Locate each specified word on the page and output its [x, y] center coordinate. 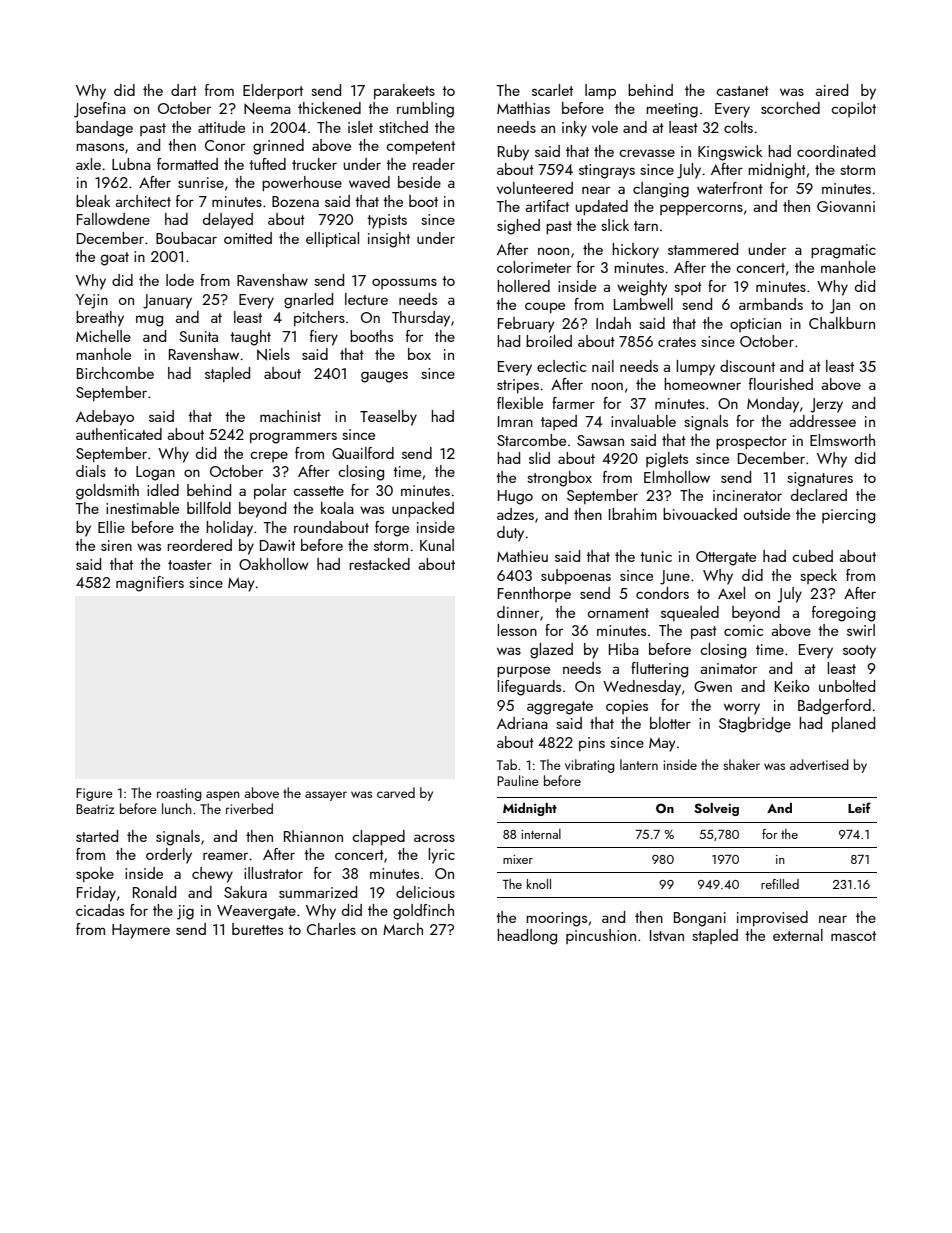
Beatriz [95, 809]
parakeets [404, 91]
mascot [853, 936]
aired [831, 90]
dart [184, 90]
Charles [331, 929]
